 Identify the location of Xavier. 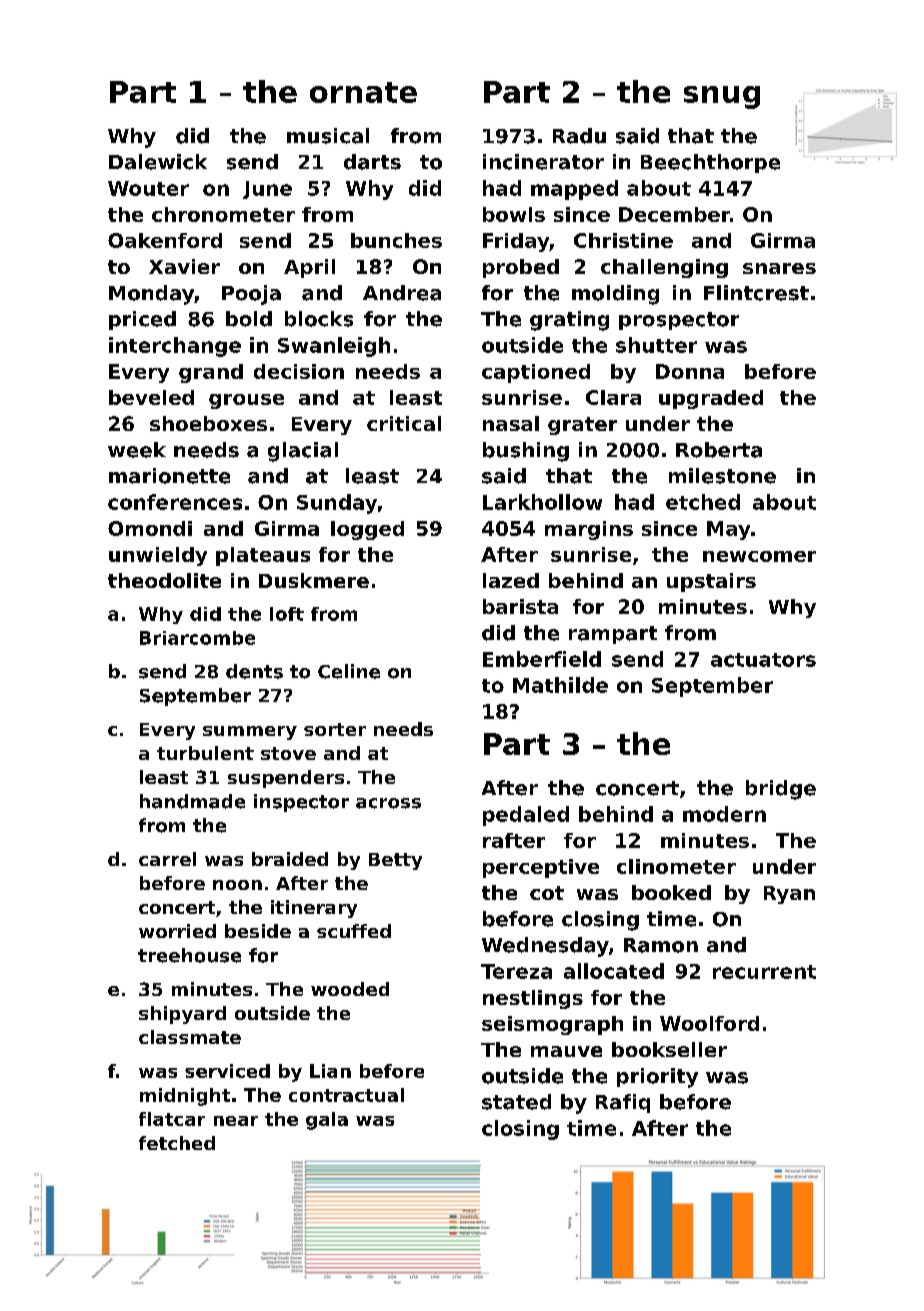
(184, 266).
